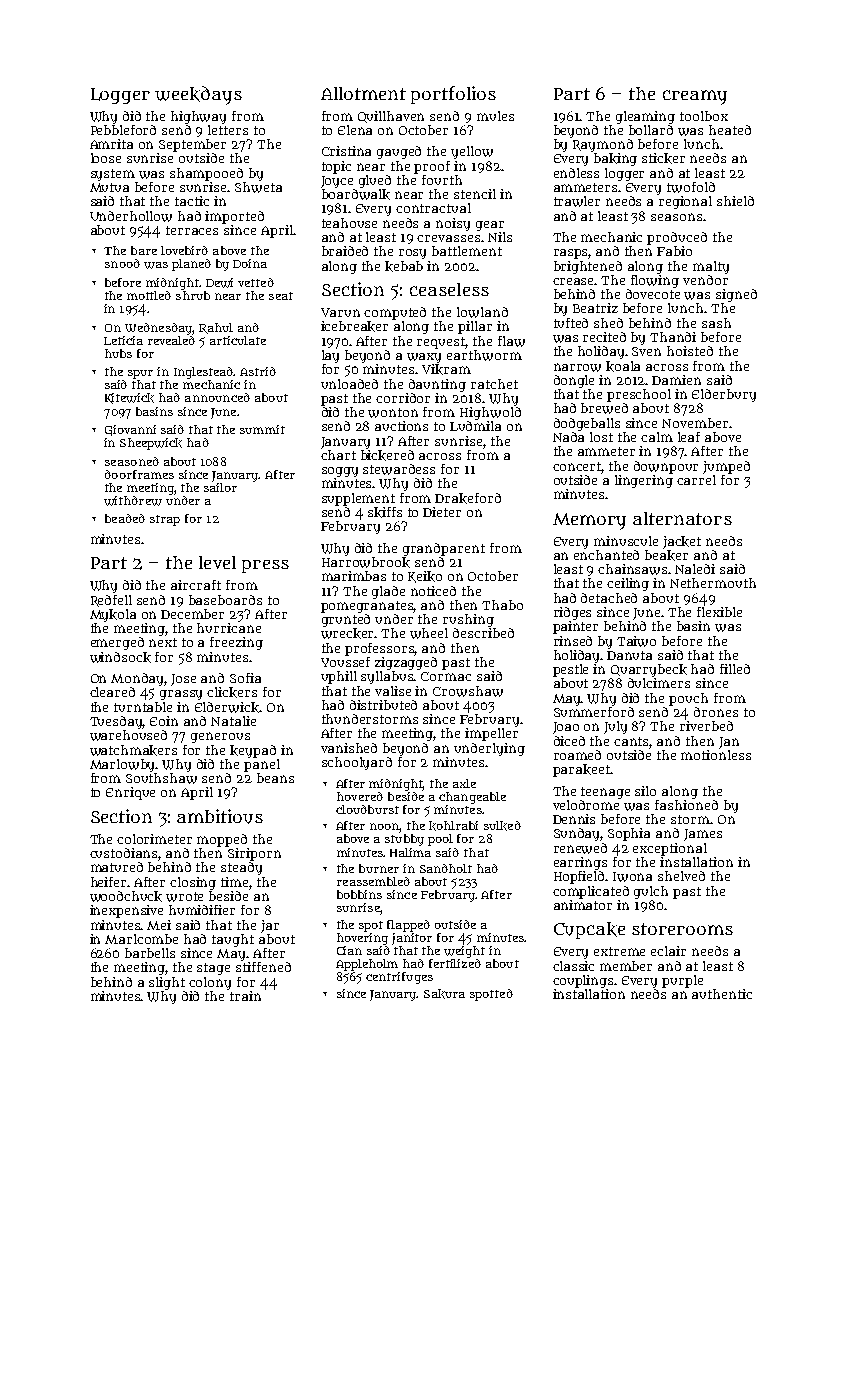  I want to click on schoolyard, so click(357, 763).
